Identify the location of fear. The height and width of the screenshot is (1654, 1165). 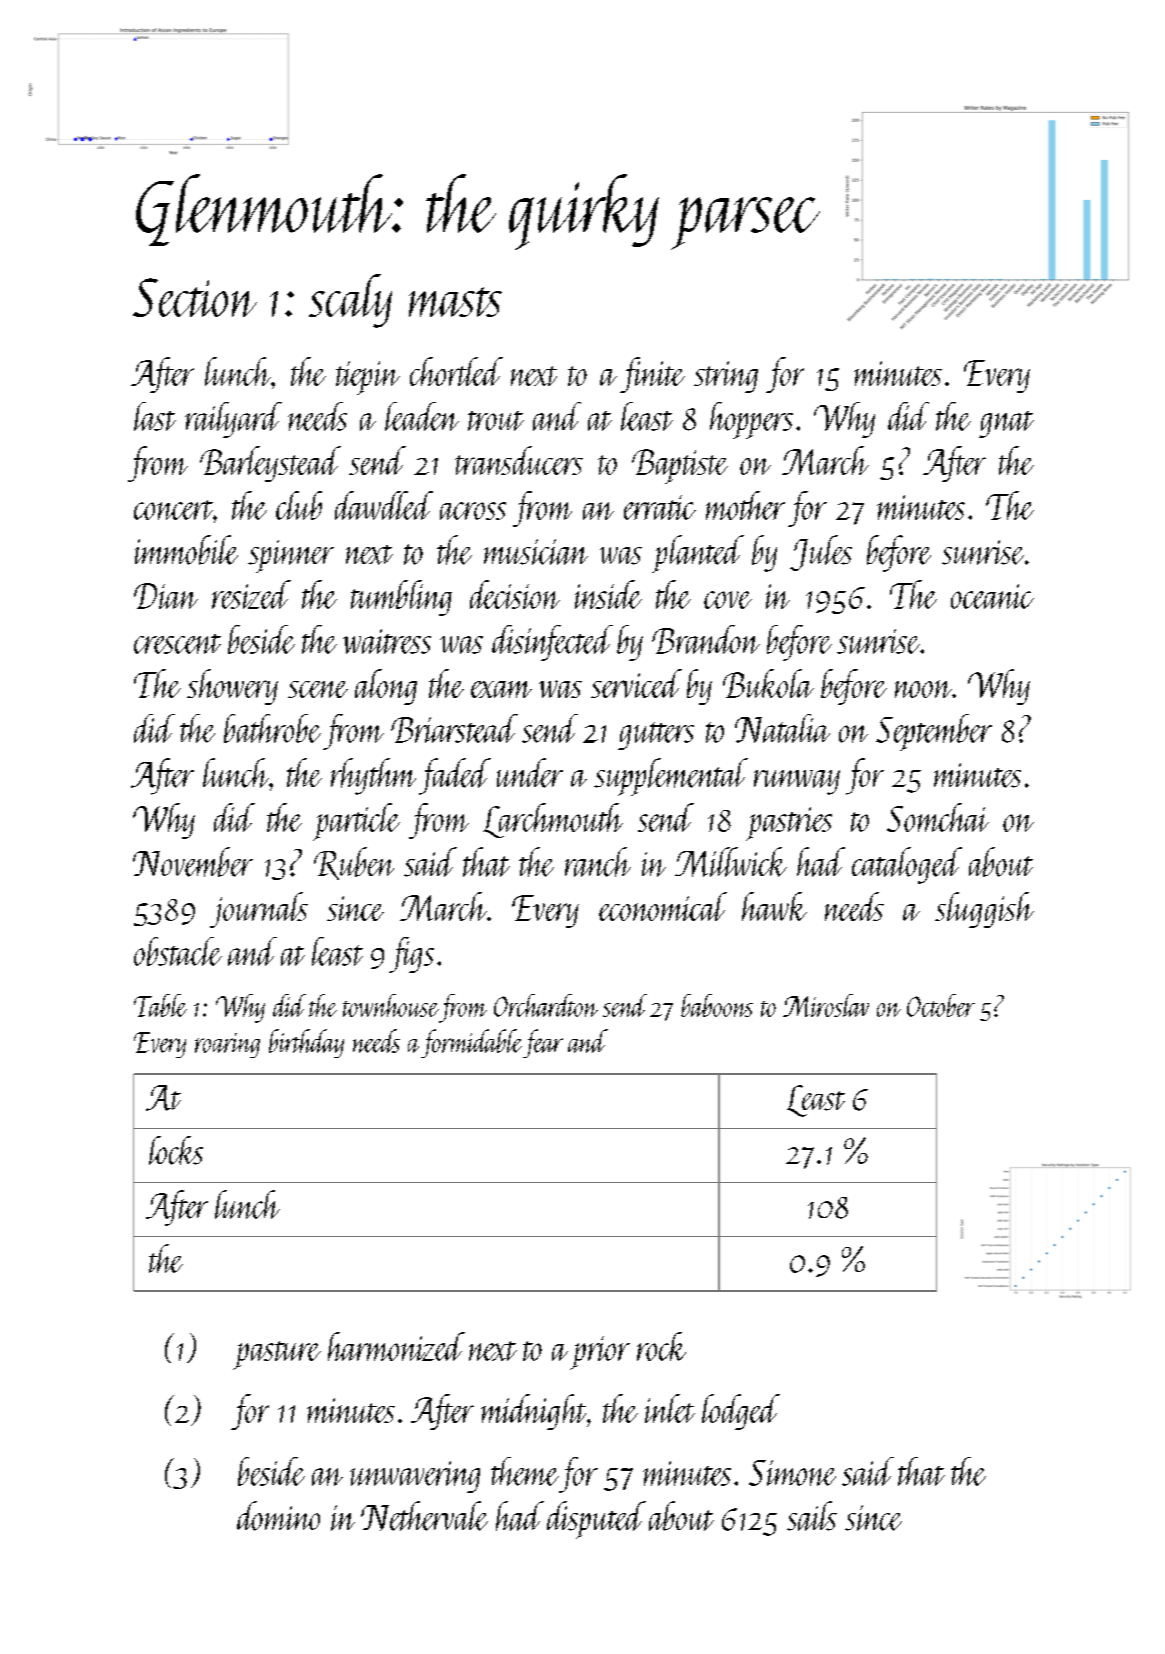
(543, 1043).
